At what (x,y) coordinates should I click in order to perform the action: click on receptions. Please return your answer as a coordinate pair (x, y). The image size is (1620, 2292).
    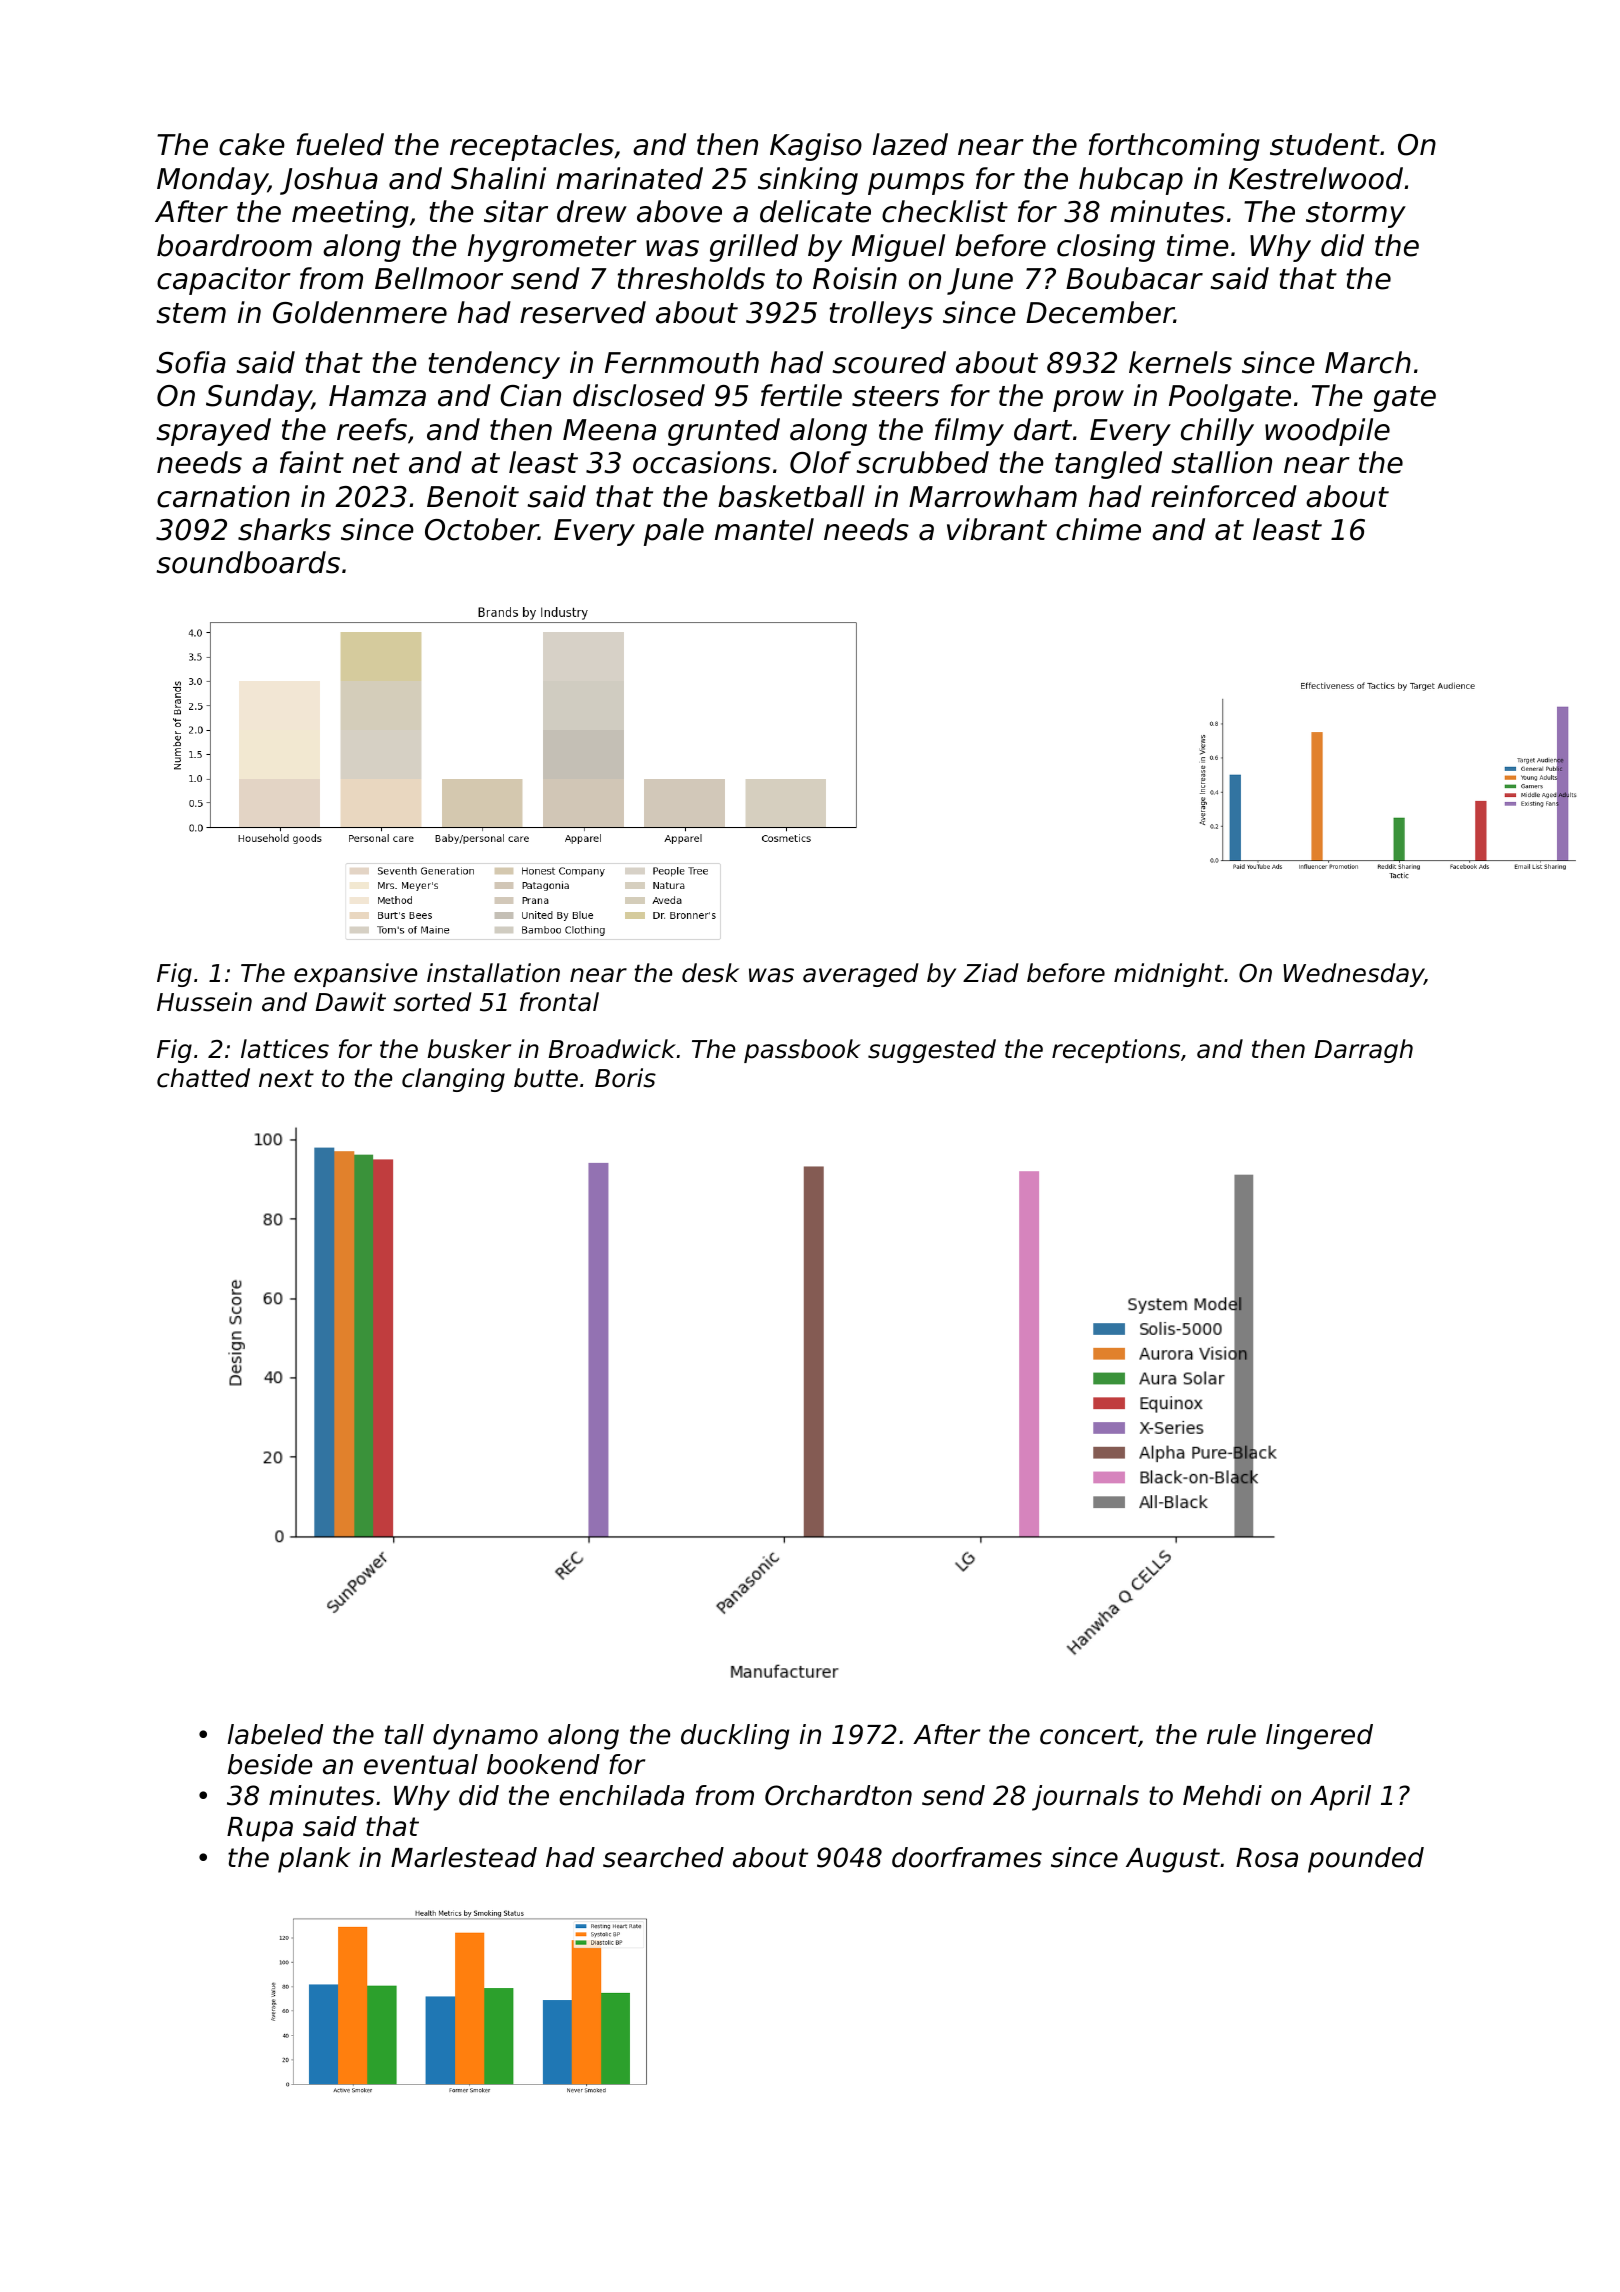
    Looking at the image, I should click on (1116, 1051).
